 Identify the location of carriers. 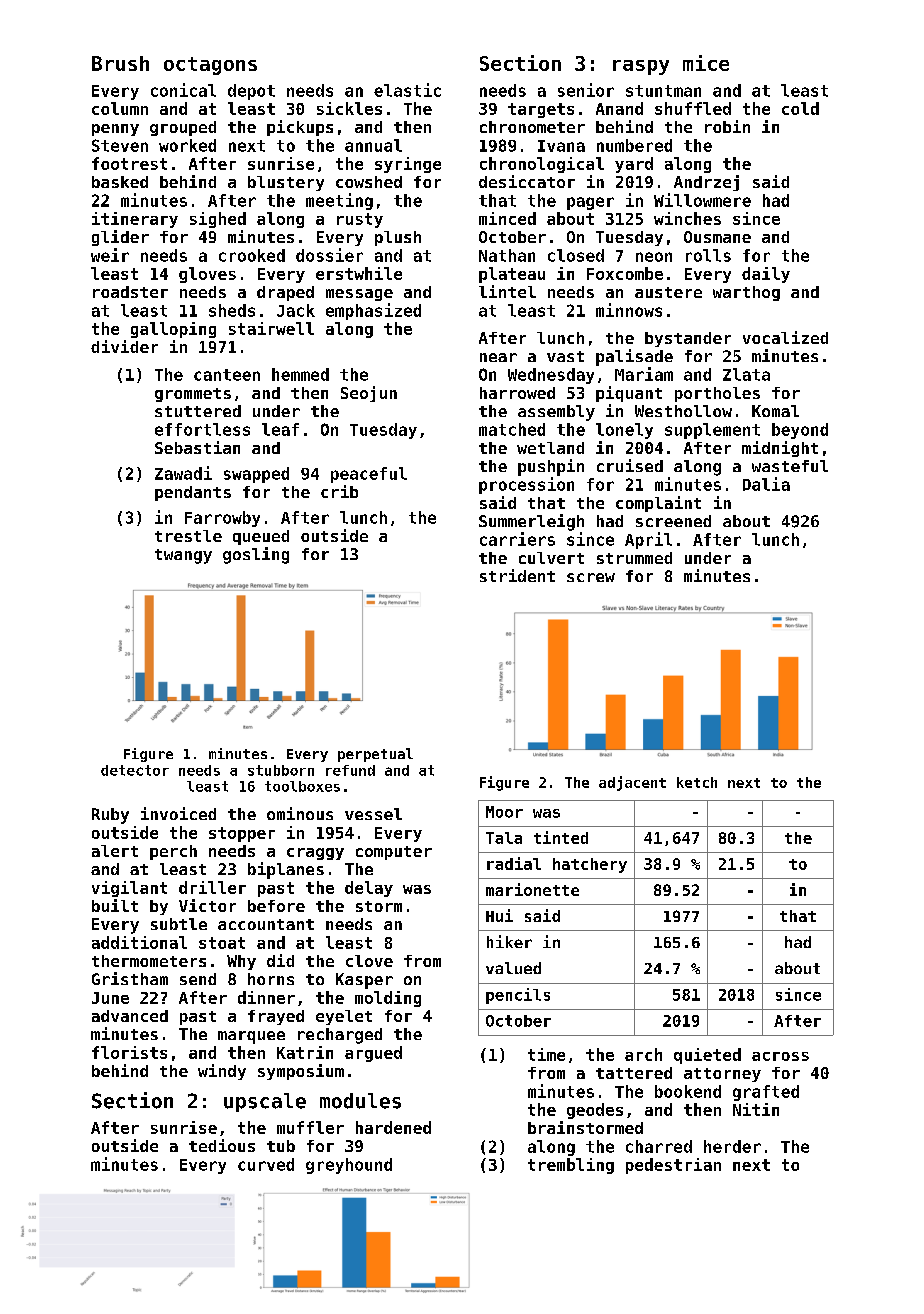
(517, 539).
